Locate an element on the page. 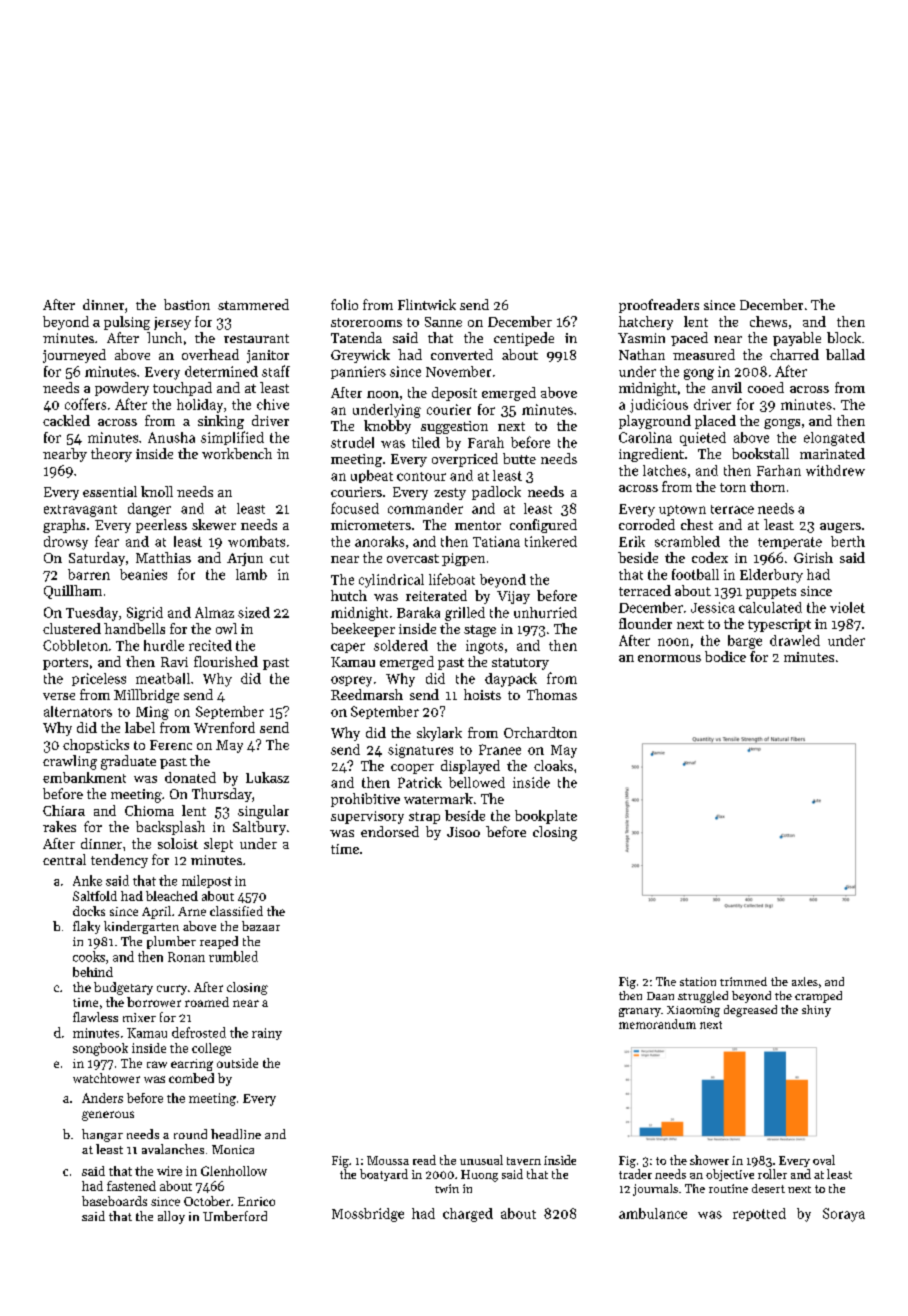  drawled is located at coordinates (795, 640).
